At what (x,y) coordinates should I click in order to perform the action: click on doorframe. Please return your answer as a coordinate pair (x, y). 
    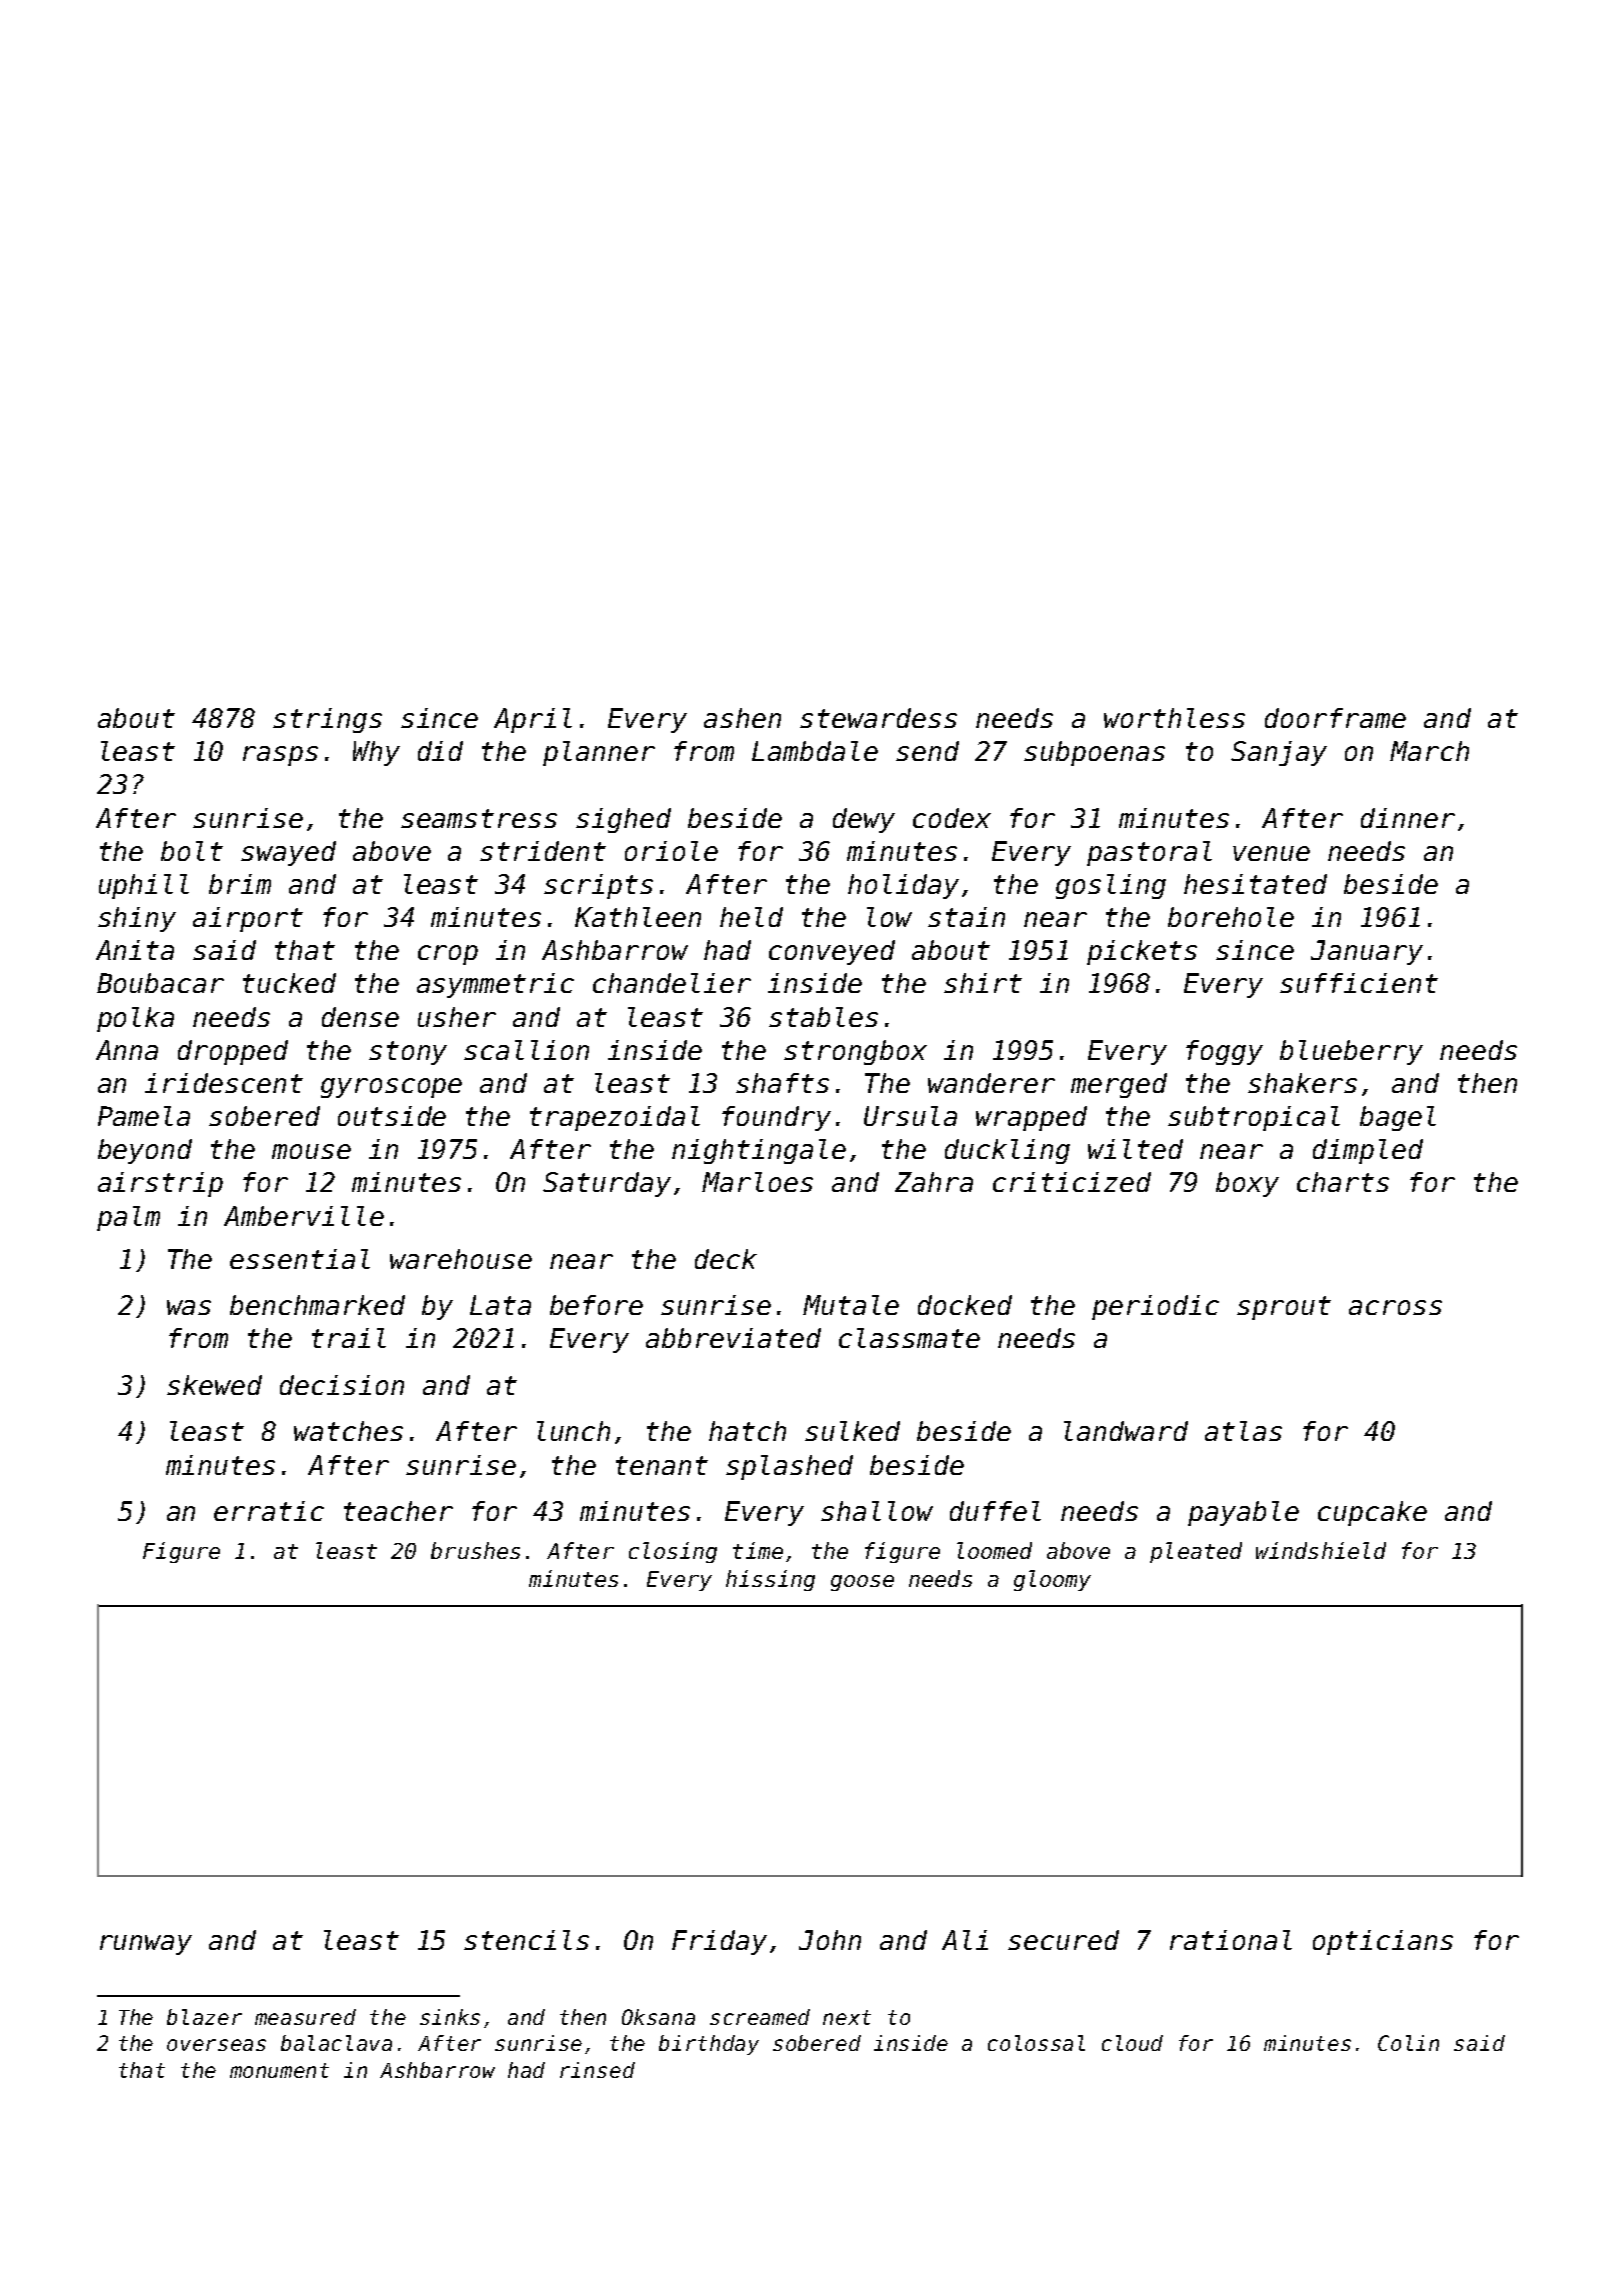
    Looking at the image, I should click on (1335, 718).
